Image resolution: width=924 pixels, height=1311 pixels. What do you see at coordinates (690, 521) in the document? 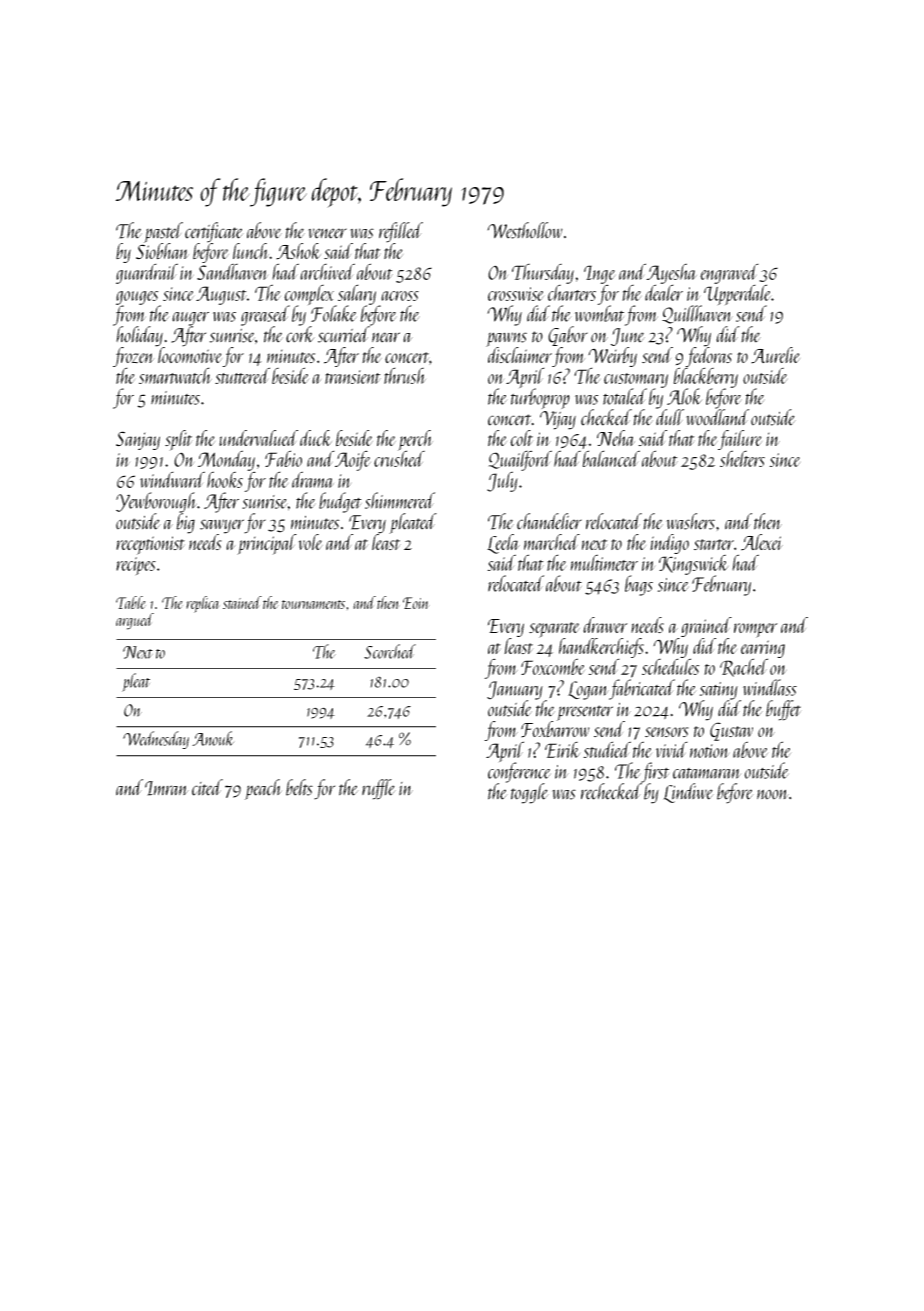
I see `washers` at bounding box center [690, 521].
